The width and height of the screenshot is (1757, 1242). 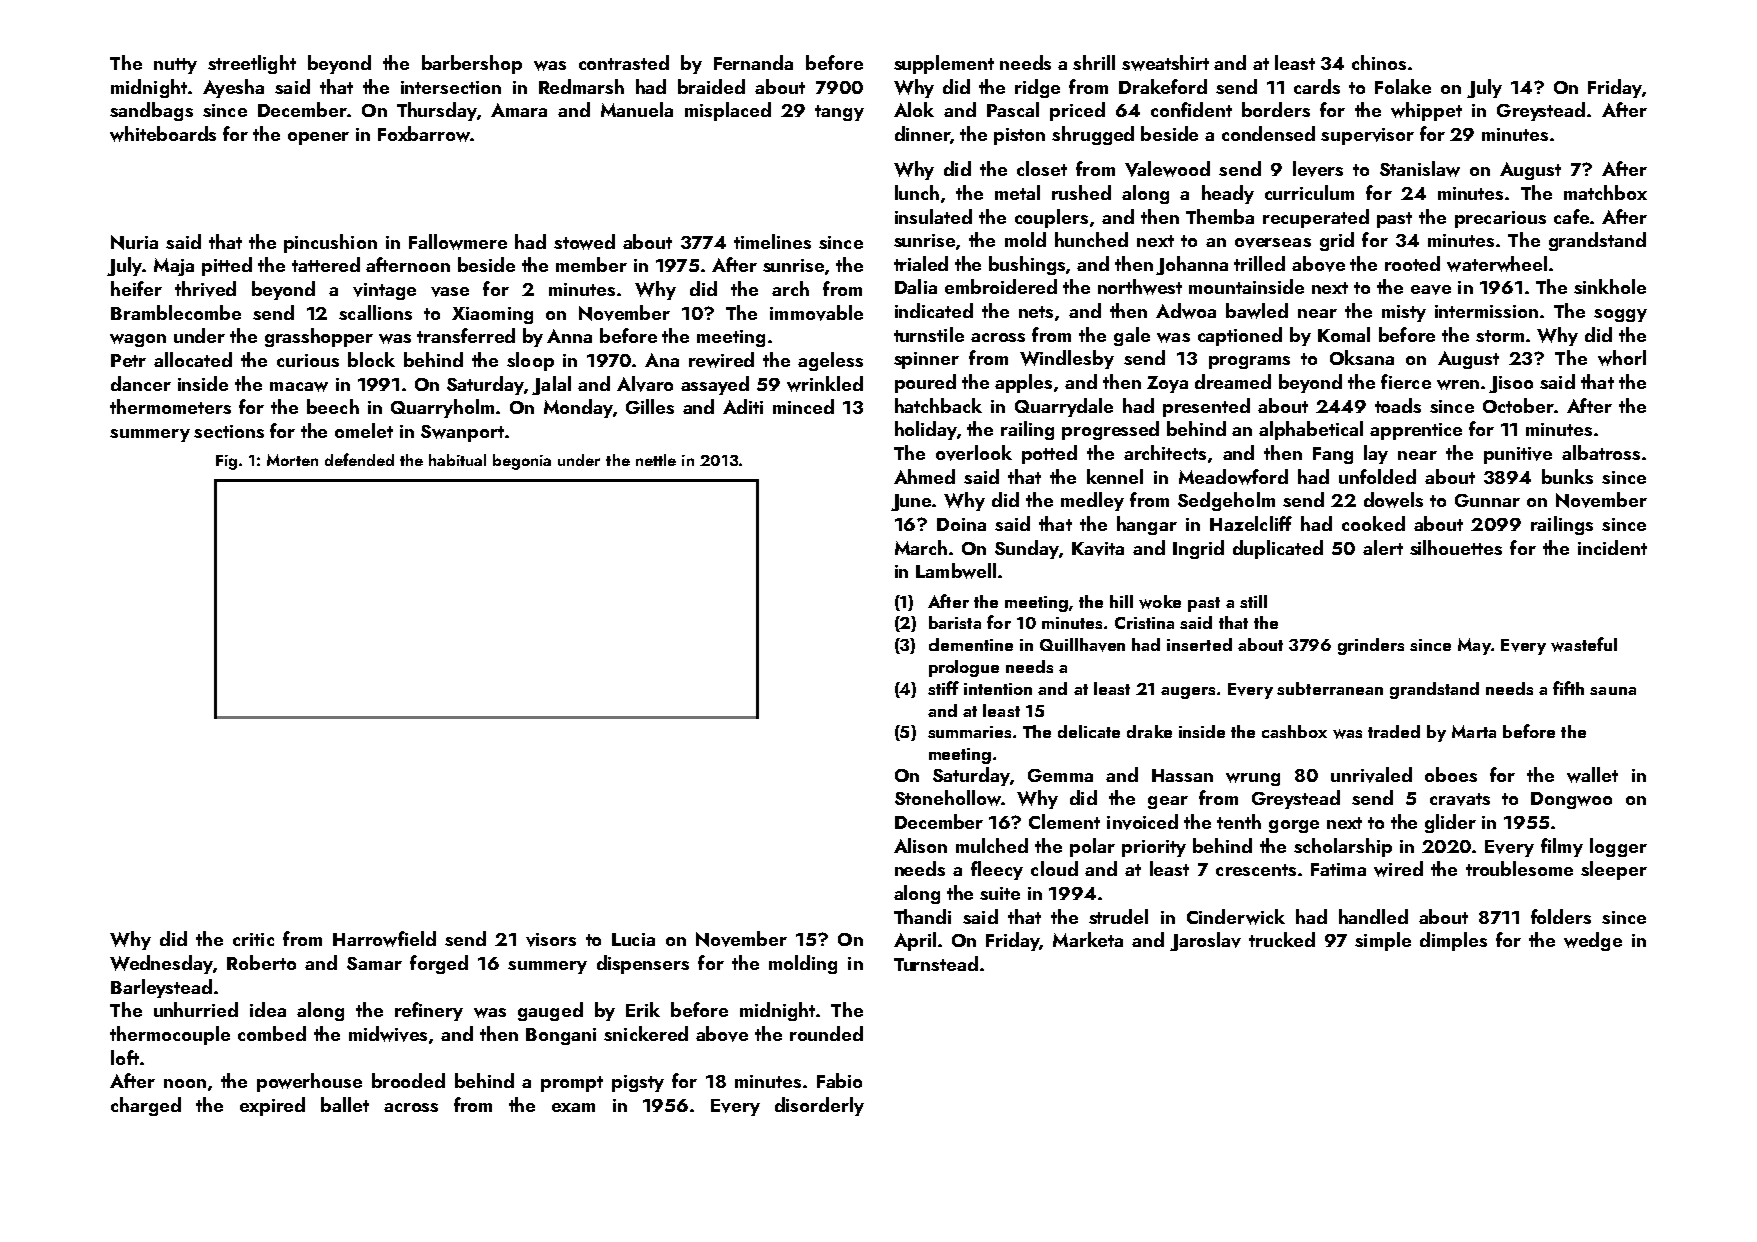 I want to click on Morten, so click(x=292, y=460).
